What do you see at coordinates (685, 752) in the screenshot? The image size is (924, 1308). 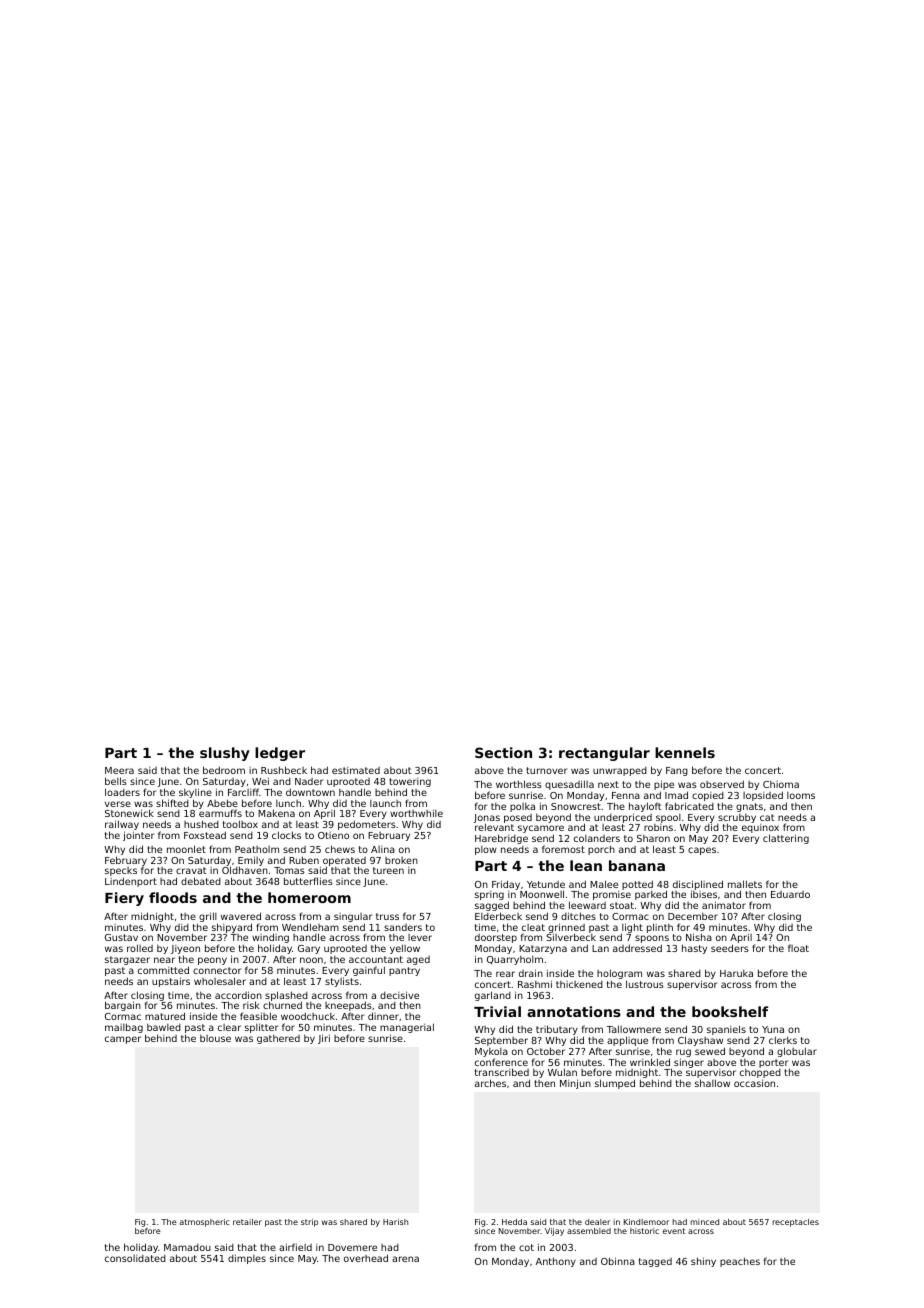 I see `kennels` at bounding box center [685, 752].
